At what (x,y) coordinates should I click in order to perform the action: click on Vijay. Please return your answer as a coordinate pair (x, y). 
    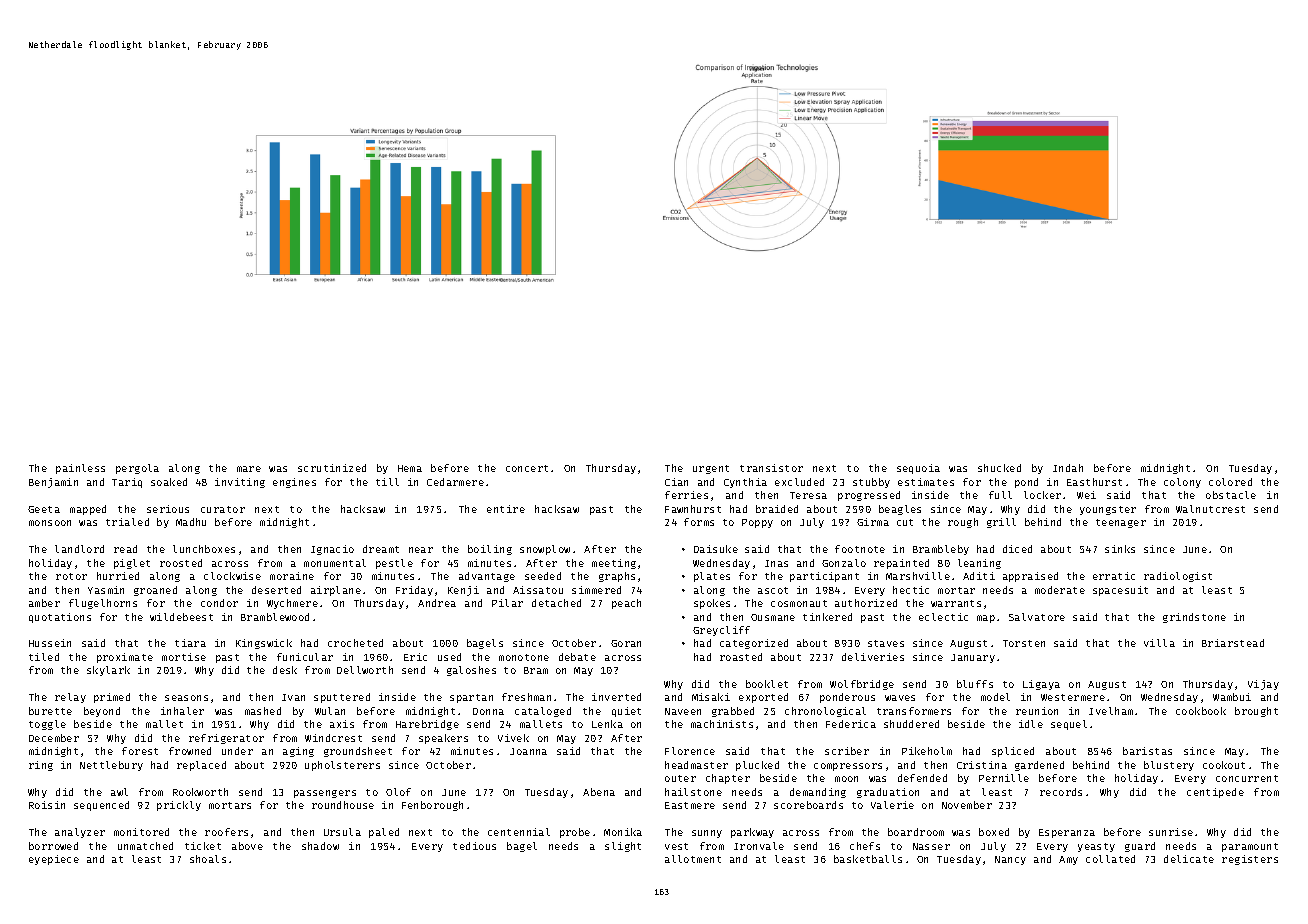
    Looking at the image, I should click on (1263, 685).
